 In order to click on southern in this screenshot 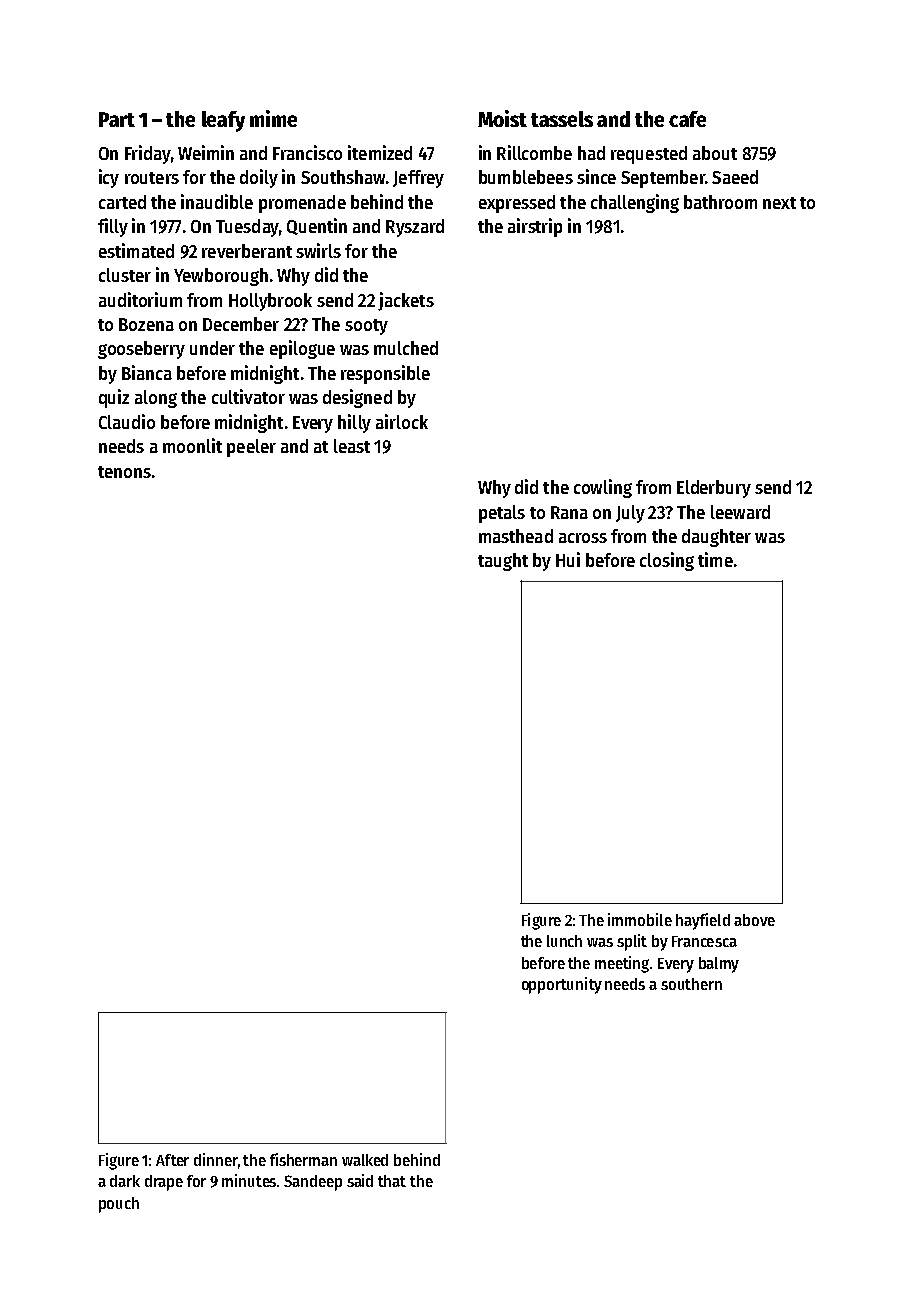, I will do `click(691, 984)`.
